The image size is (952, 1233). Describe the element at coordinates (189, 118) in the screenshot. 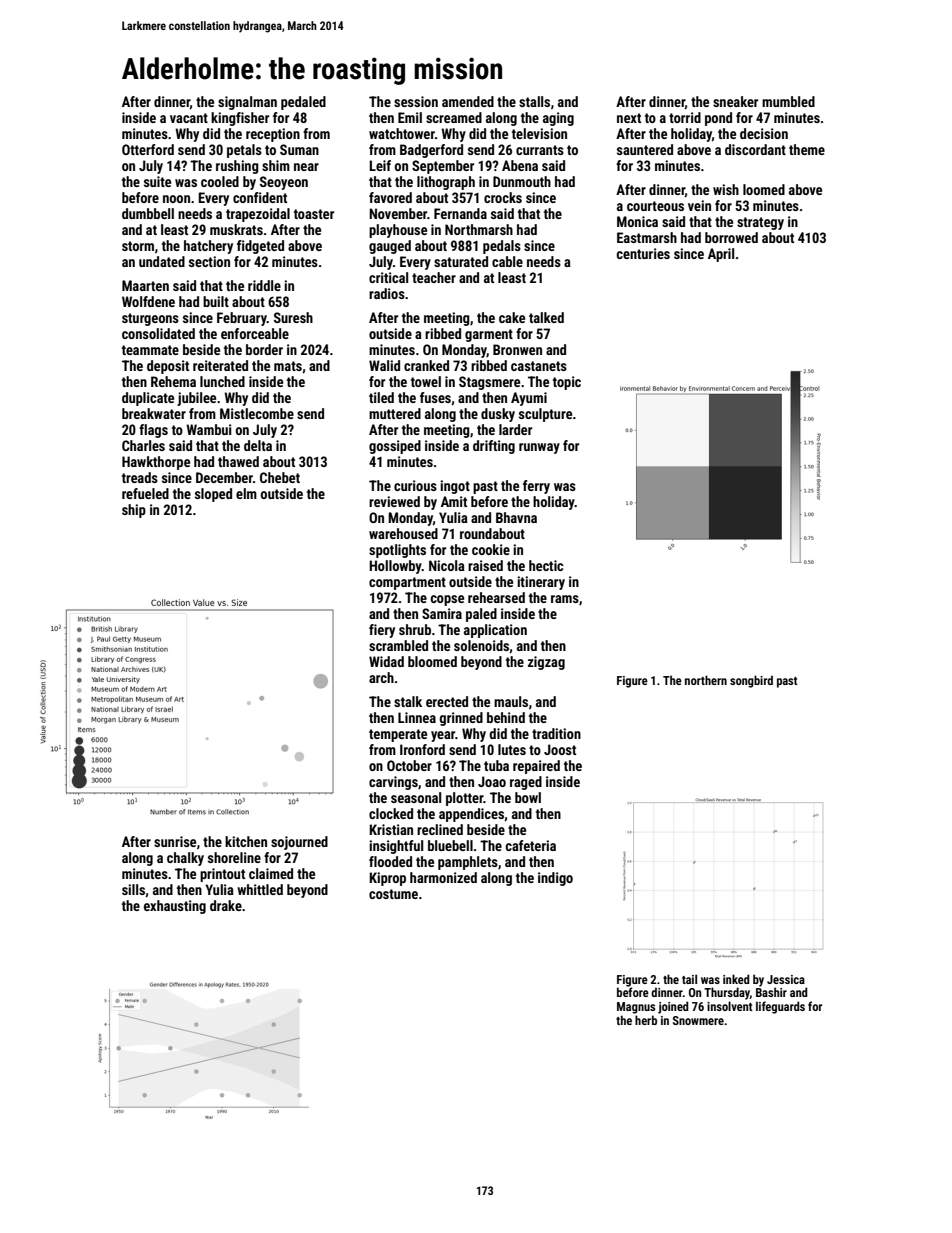

I see `vacant` at that location.
